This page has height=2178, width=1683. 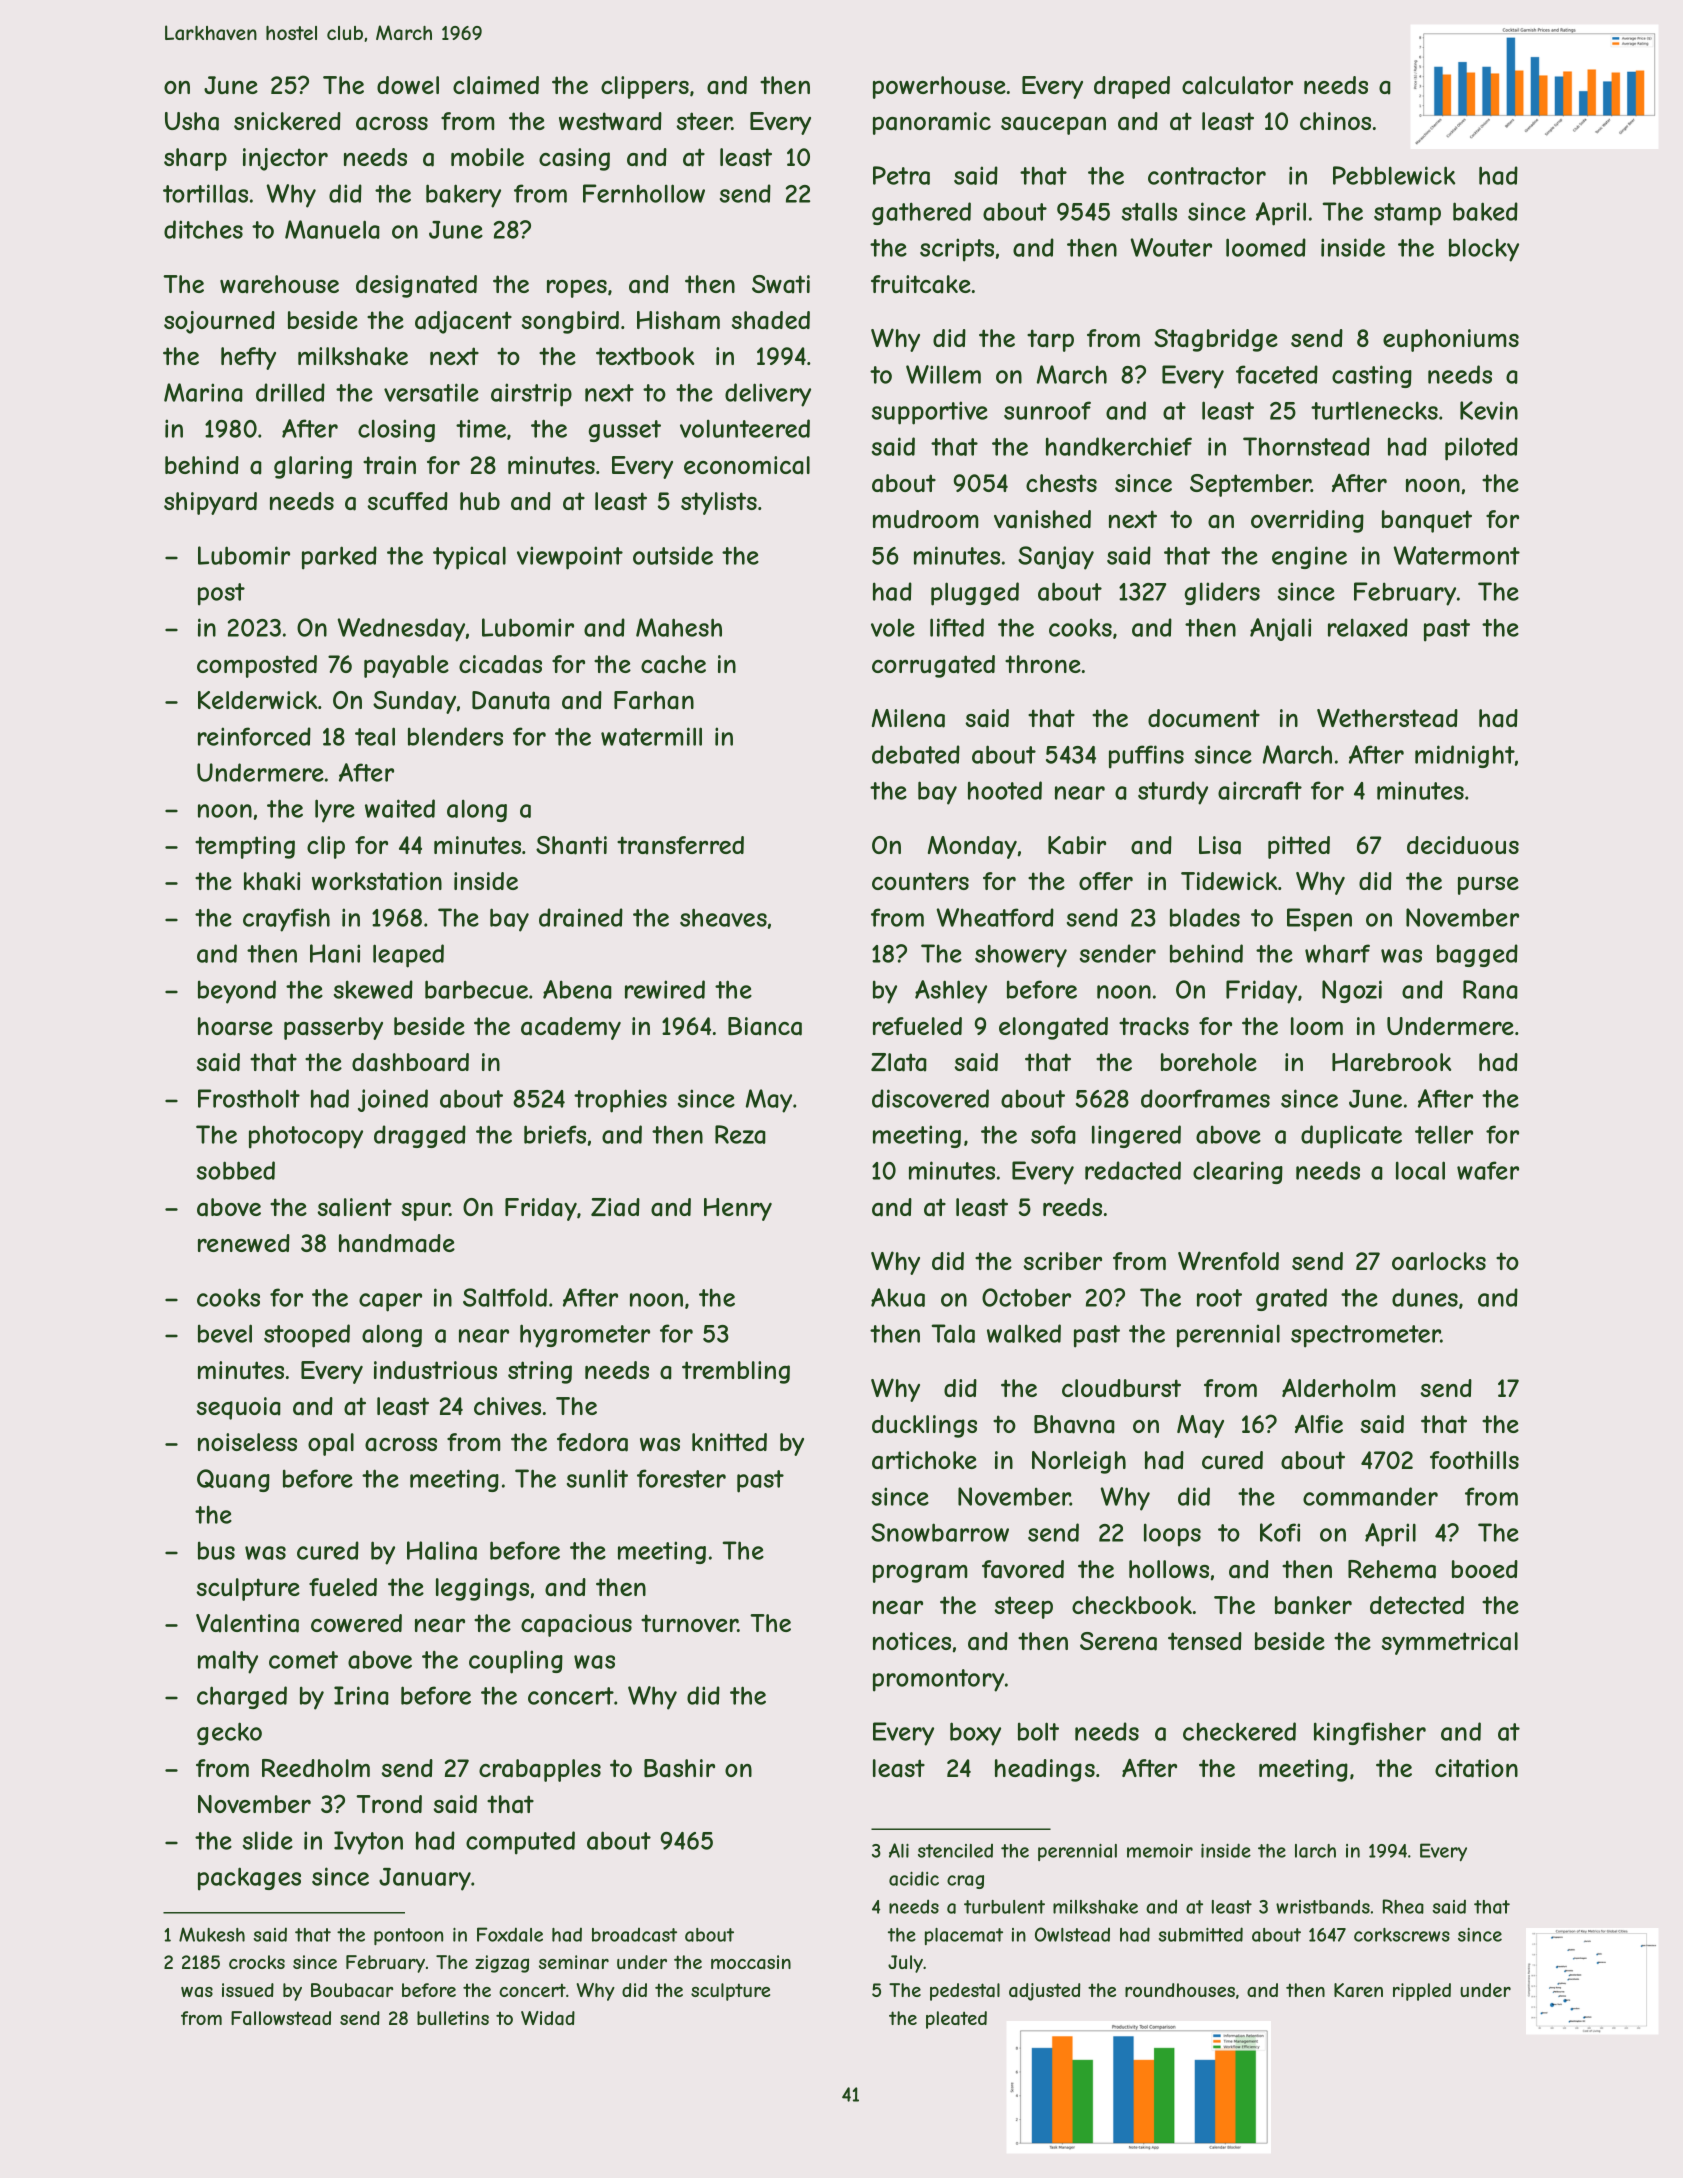 What do you see at coordinates (1368, 627) in the page?
I see `relaxed` at bounding box center [1368, 627].
